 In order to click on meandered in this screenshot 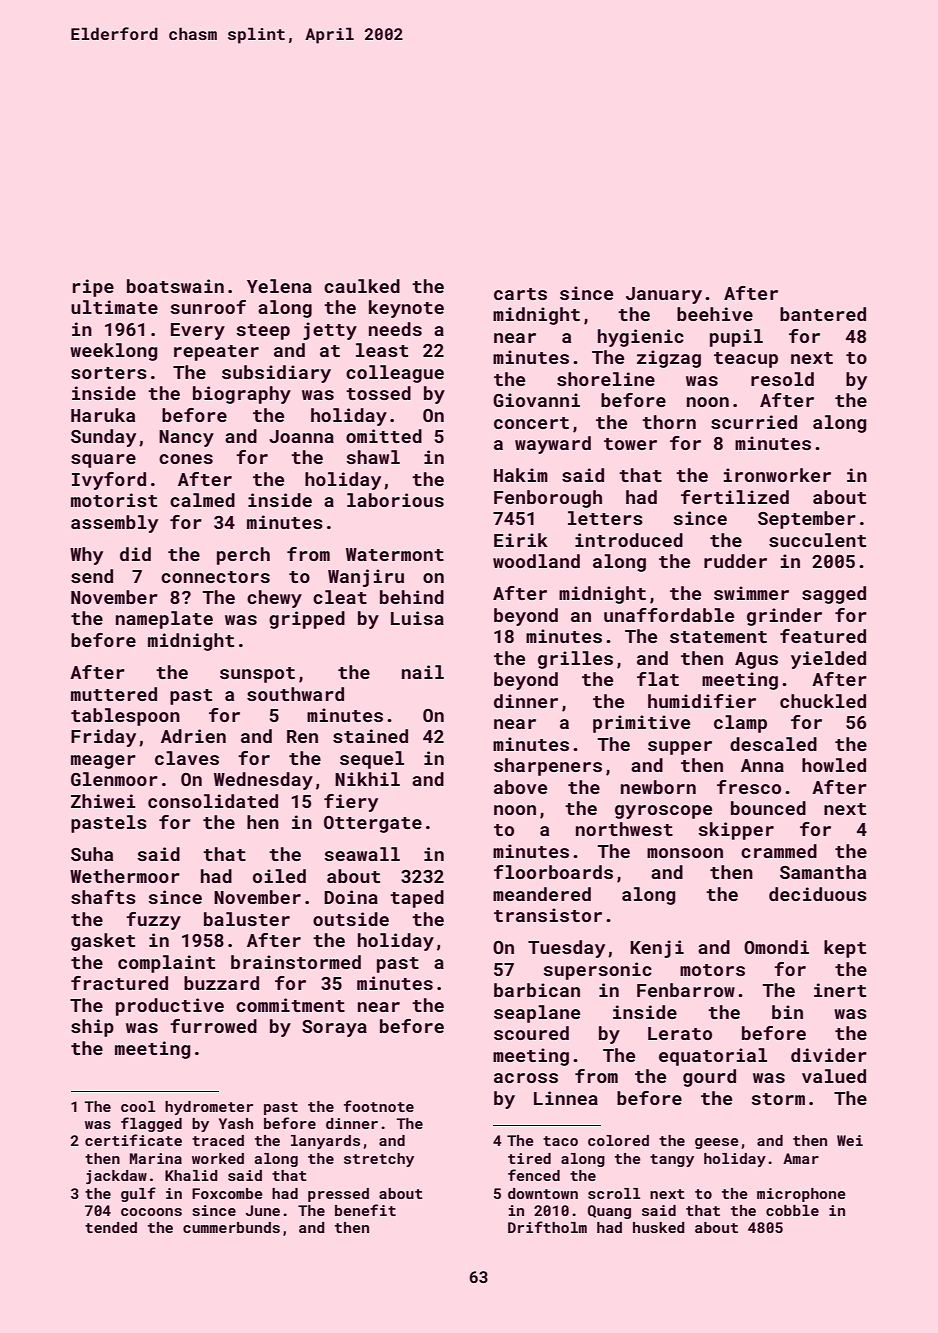, I will do `click(542, 894)`.
